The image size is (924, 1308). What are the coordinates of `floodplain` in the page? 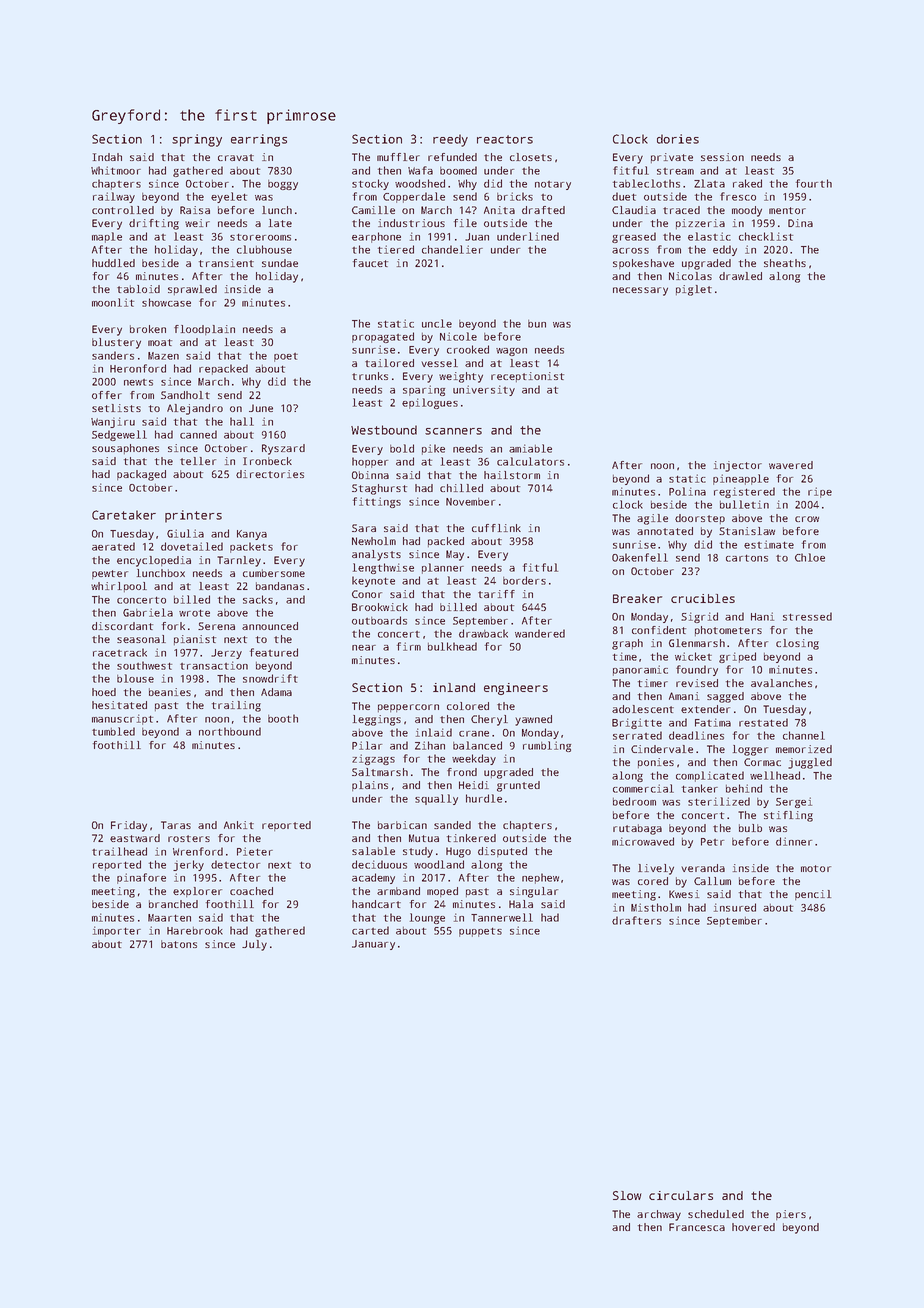 It's located at (204, 330).
